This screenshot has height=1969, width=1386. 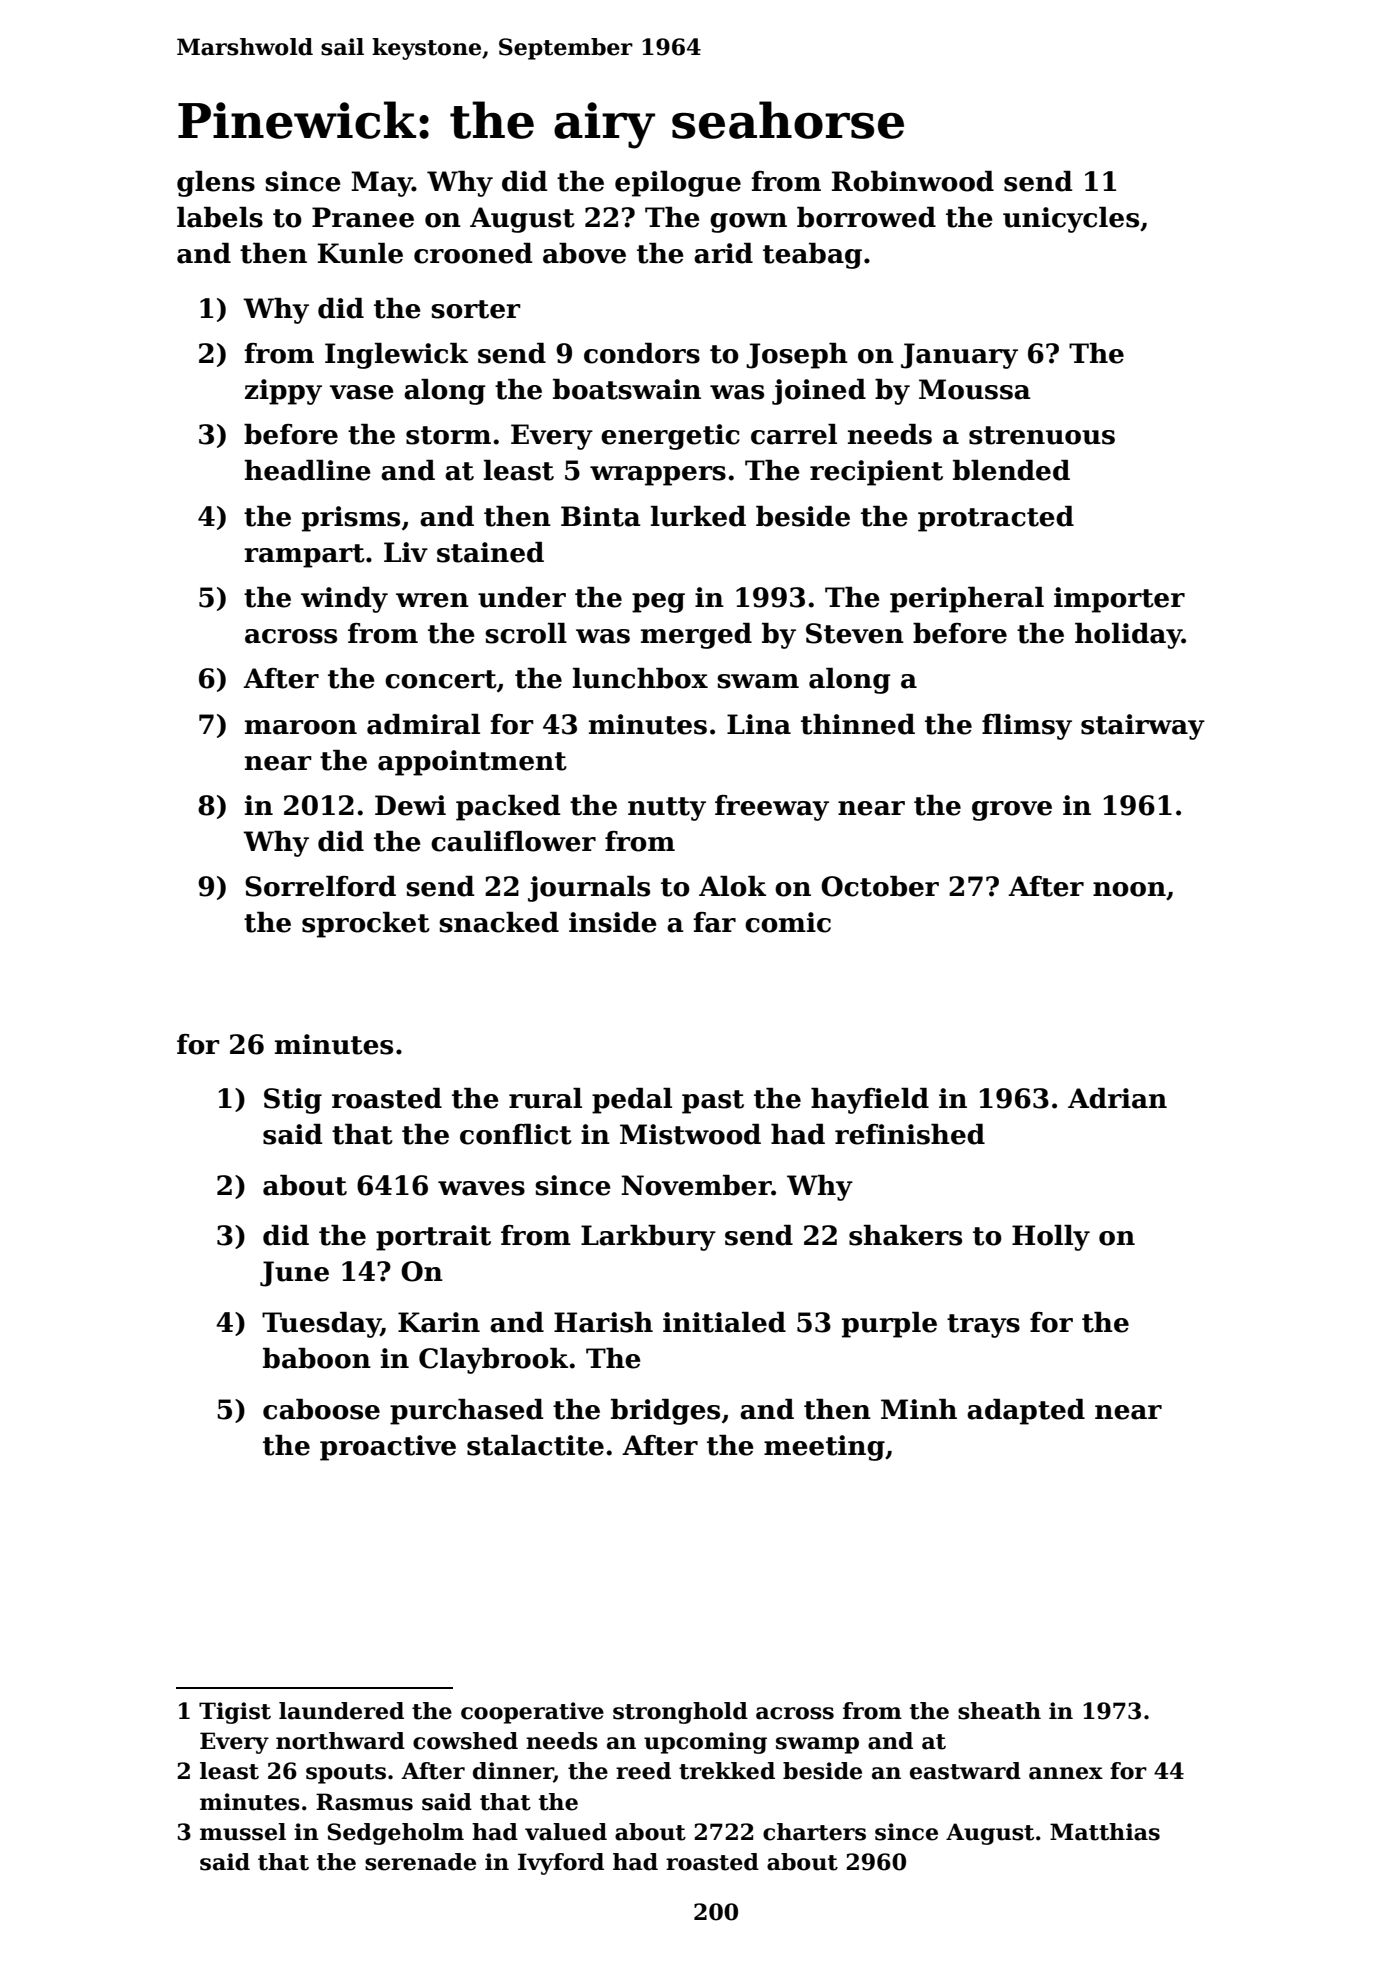 I want to click on lunchbox, so click(x=640, y=678).
